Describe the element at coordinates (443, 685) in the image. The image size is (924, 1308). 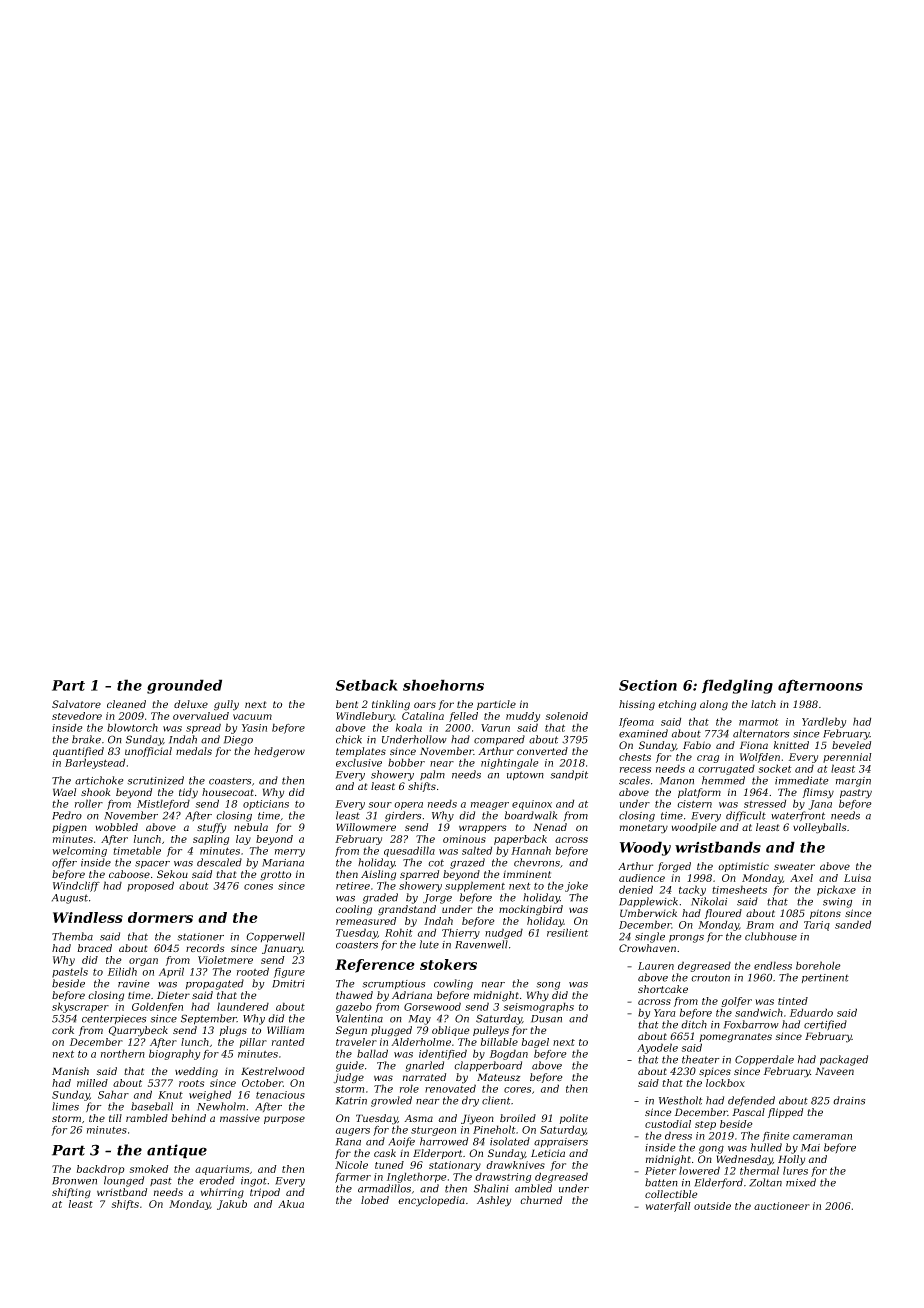
I see `shoehorns` at that location.
